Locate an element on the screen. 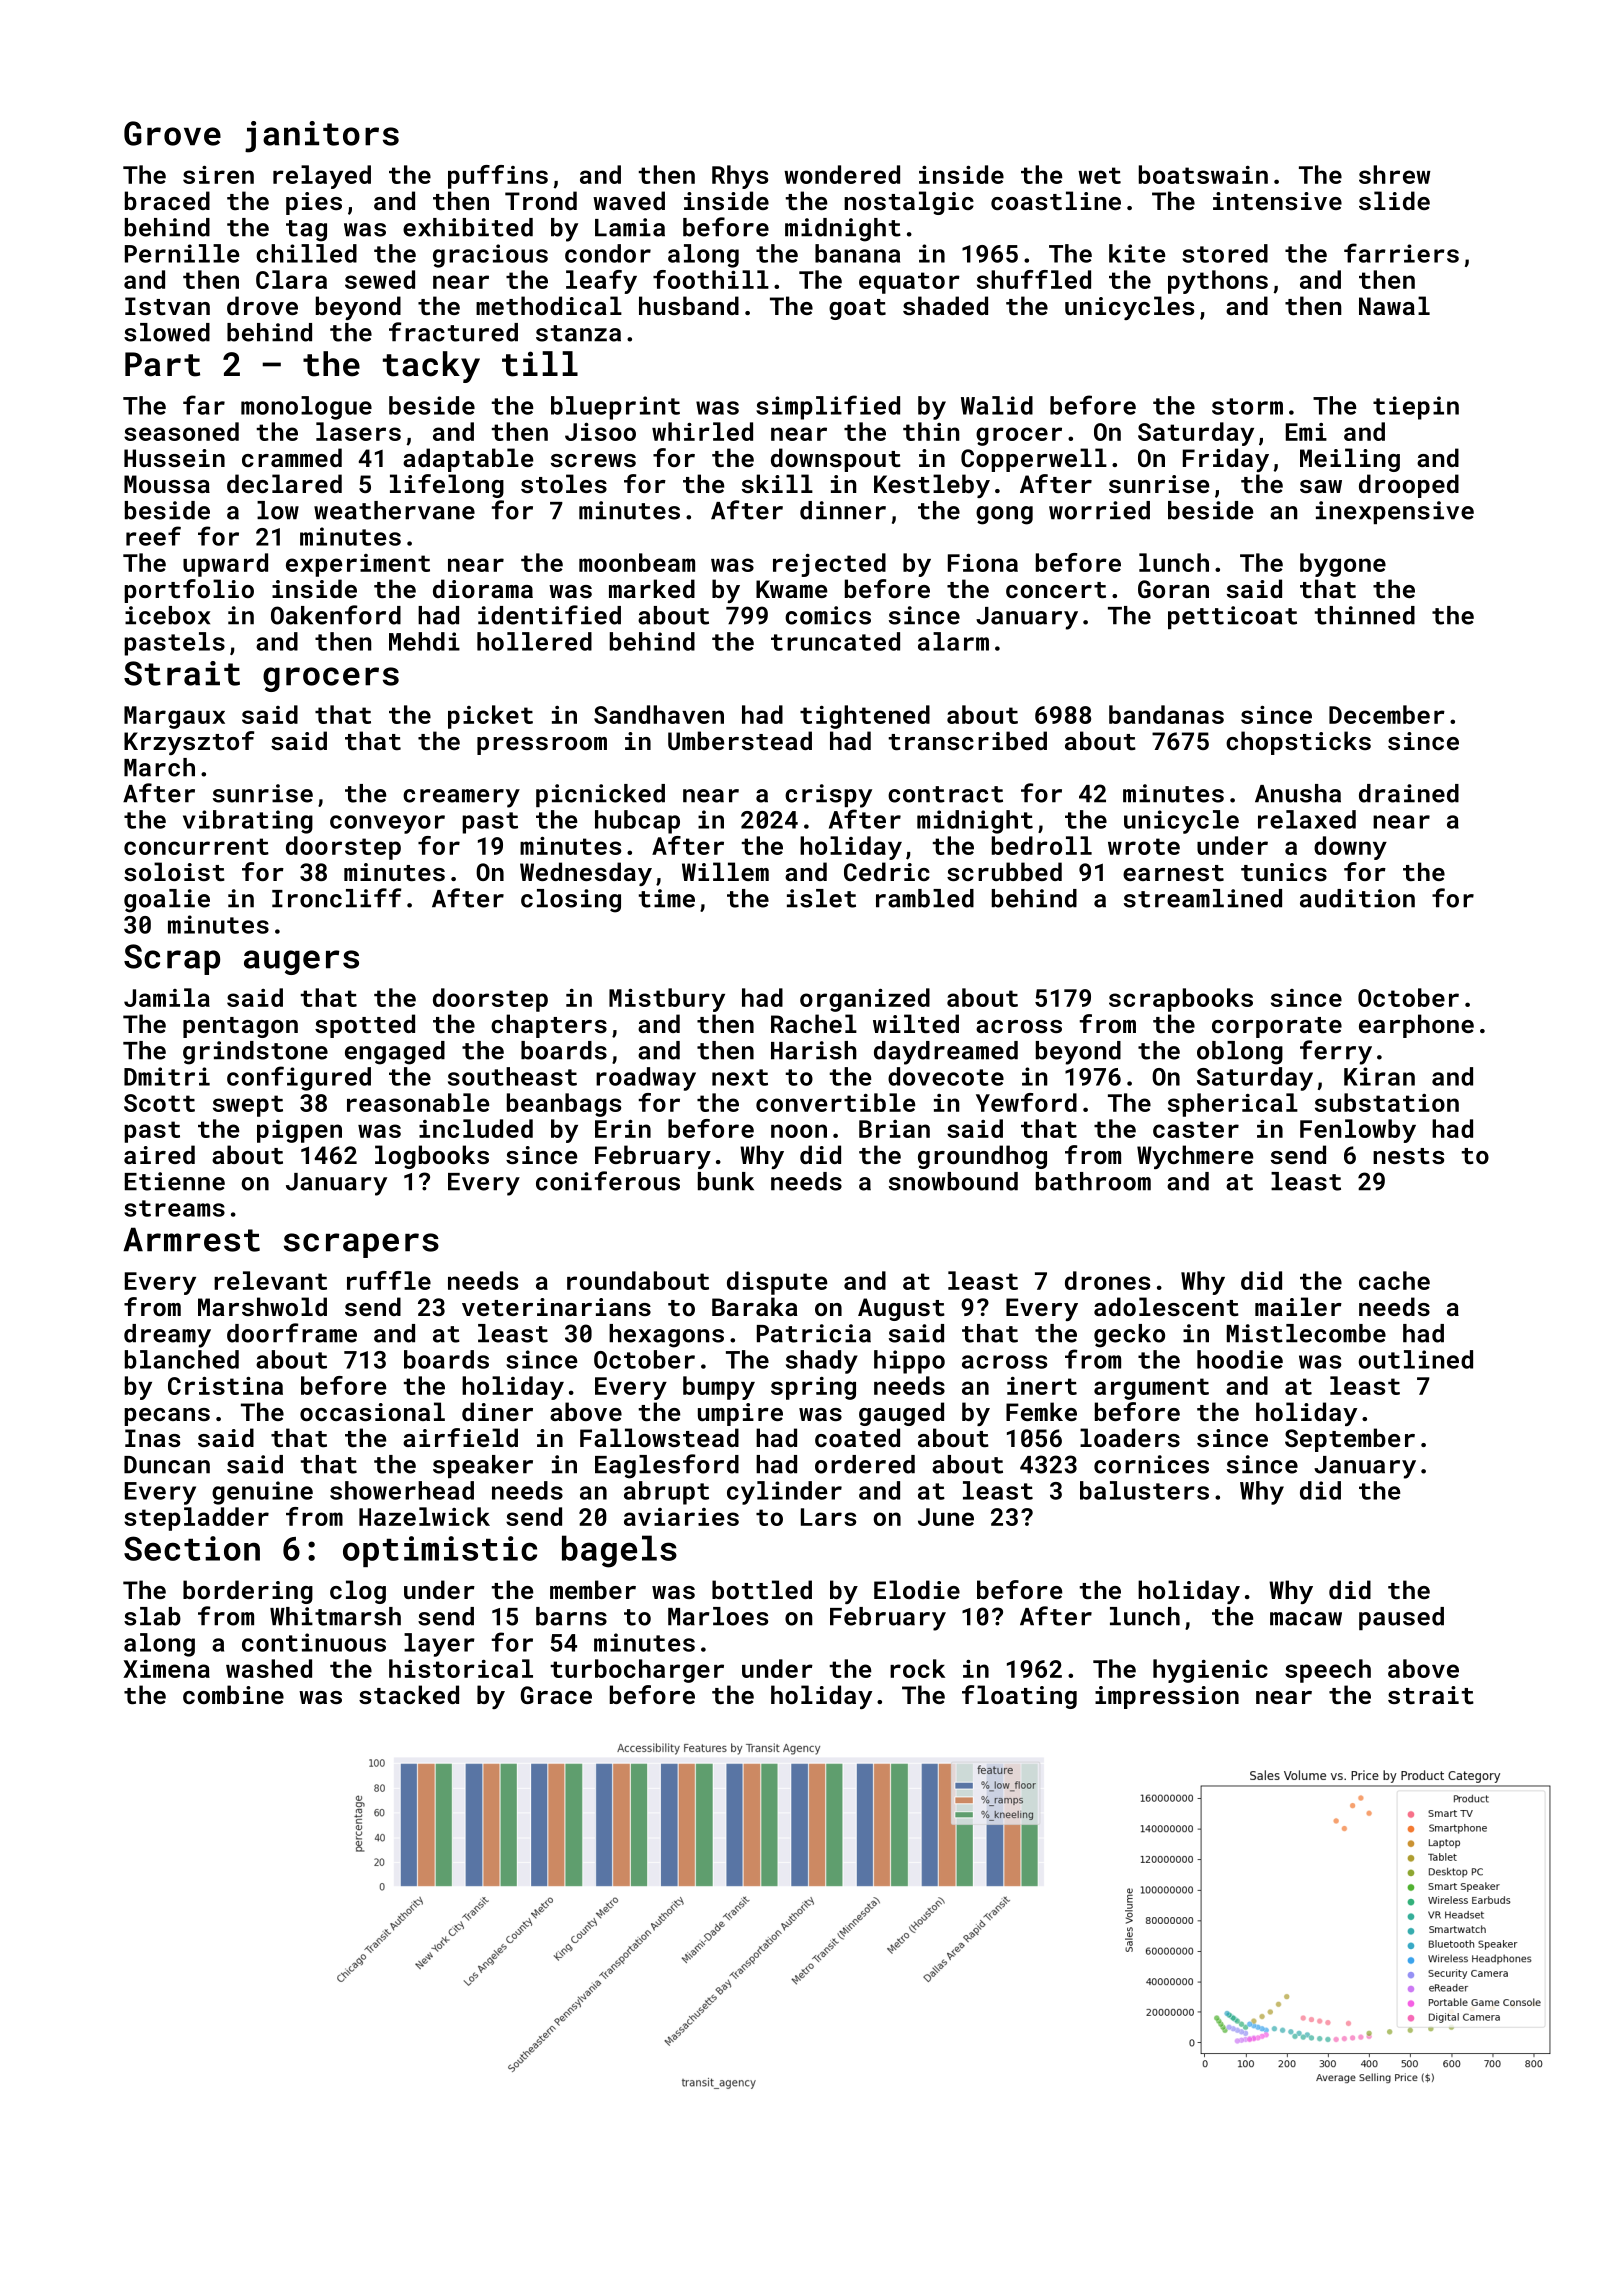 The width and height of the screenshot is (1620, 2292). earphone is located at coordinates (1416, 1026).
